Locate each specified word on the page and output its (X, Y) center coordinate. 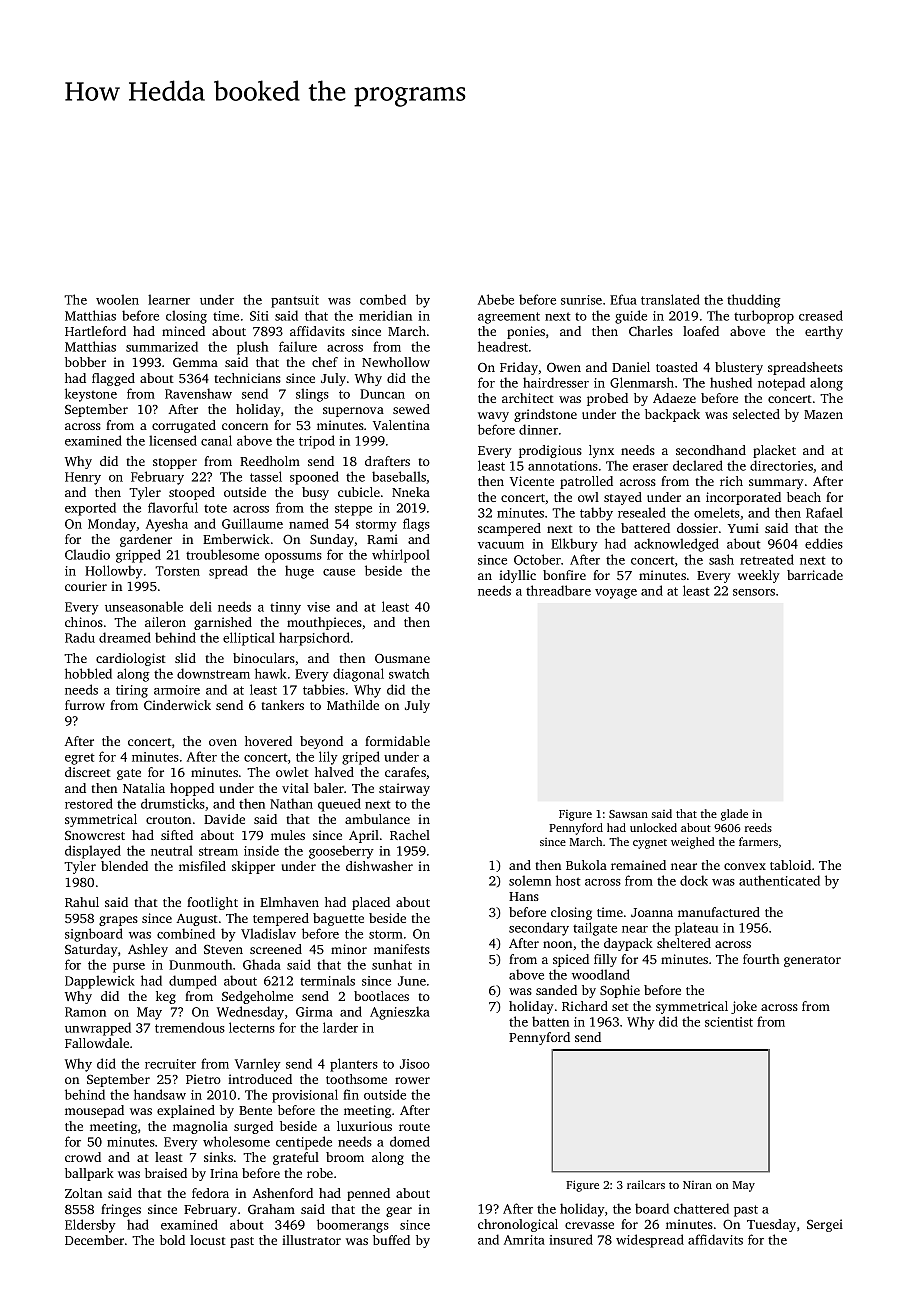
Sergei (825, 1225)
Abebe (496, 299)
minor (349, 949)
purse (129, 968)
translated (670, 299)
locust (208, 1240)
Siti (259, 316)
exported (90, 509)
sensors (754, 592)
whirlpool (401, 556)
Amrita (524, 1240)
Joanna (652, 912)
